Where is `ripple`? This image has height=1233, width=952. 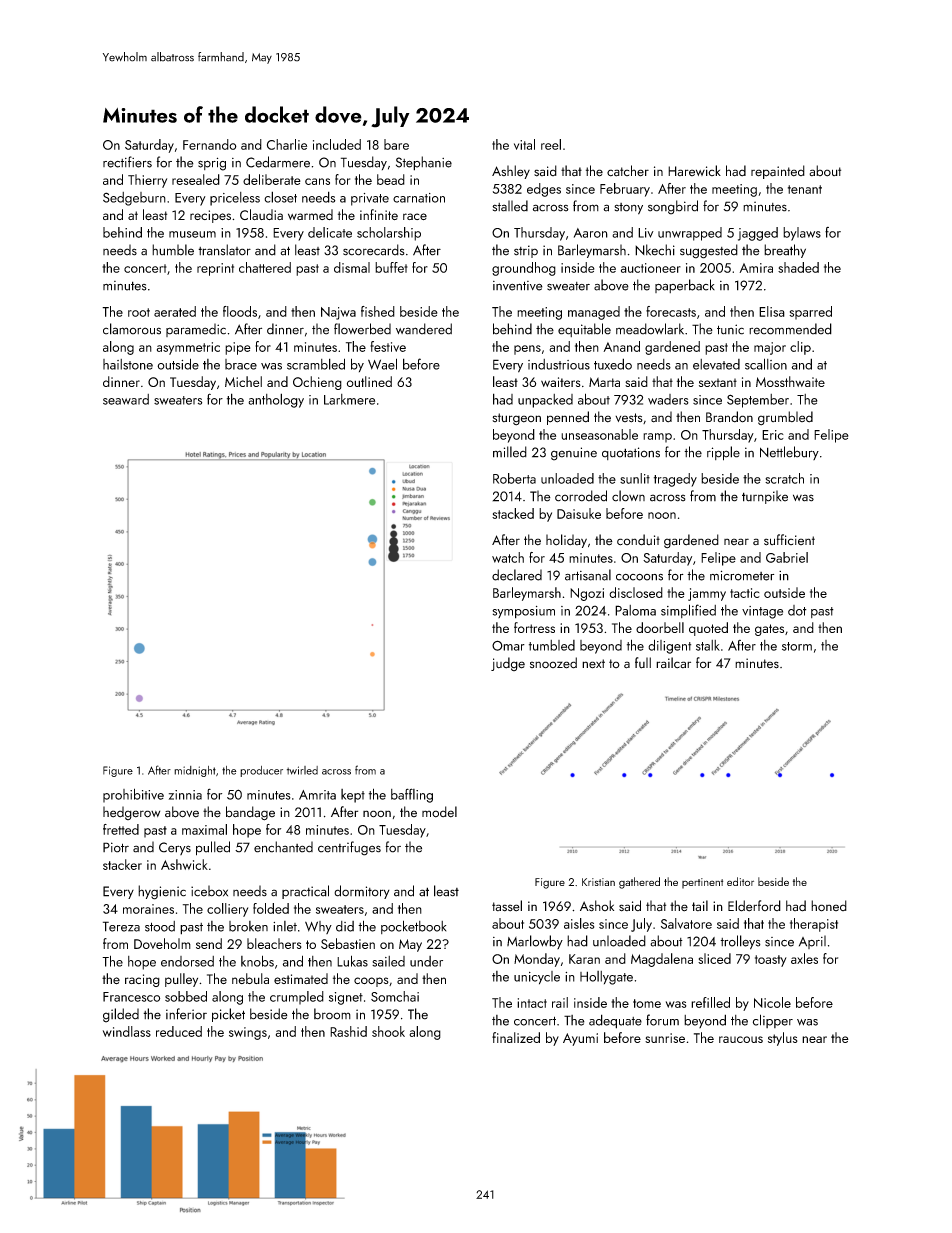
ripple is located at coordinates (723, 453).
